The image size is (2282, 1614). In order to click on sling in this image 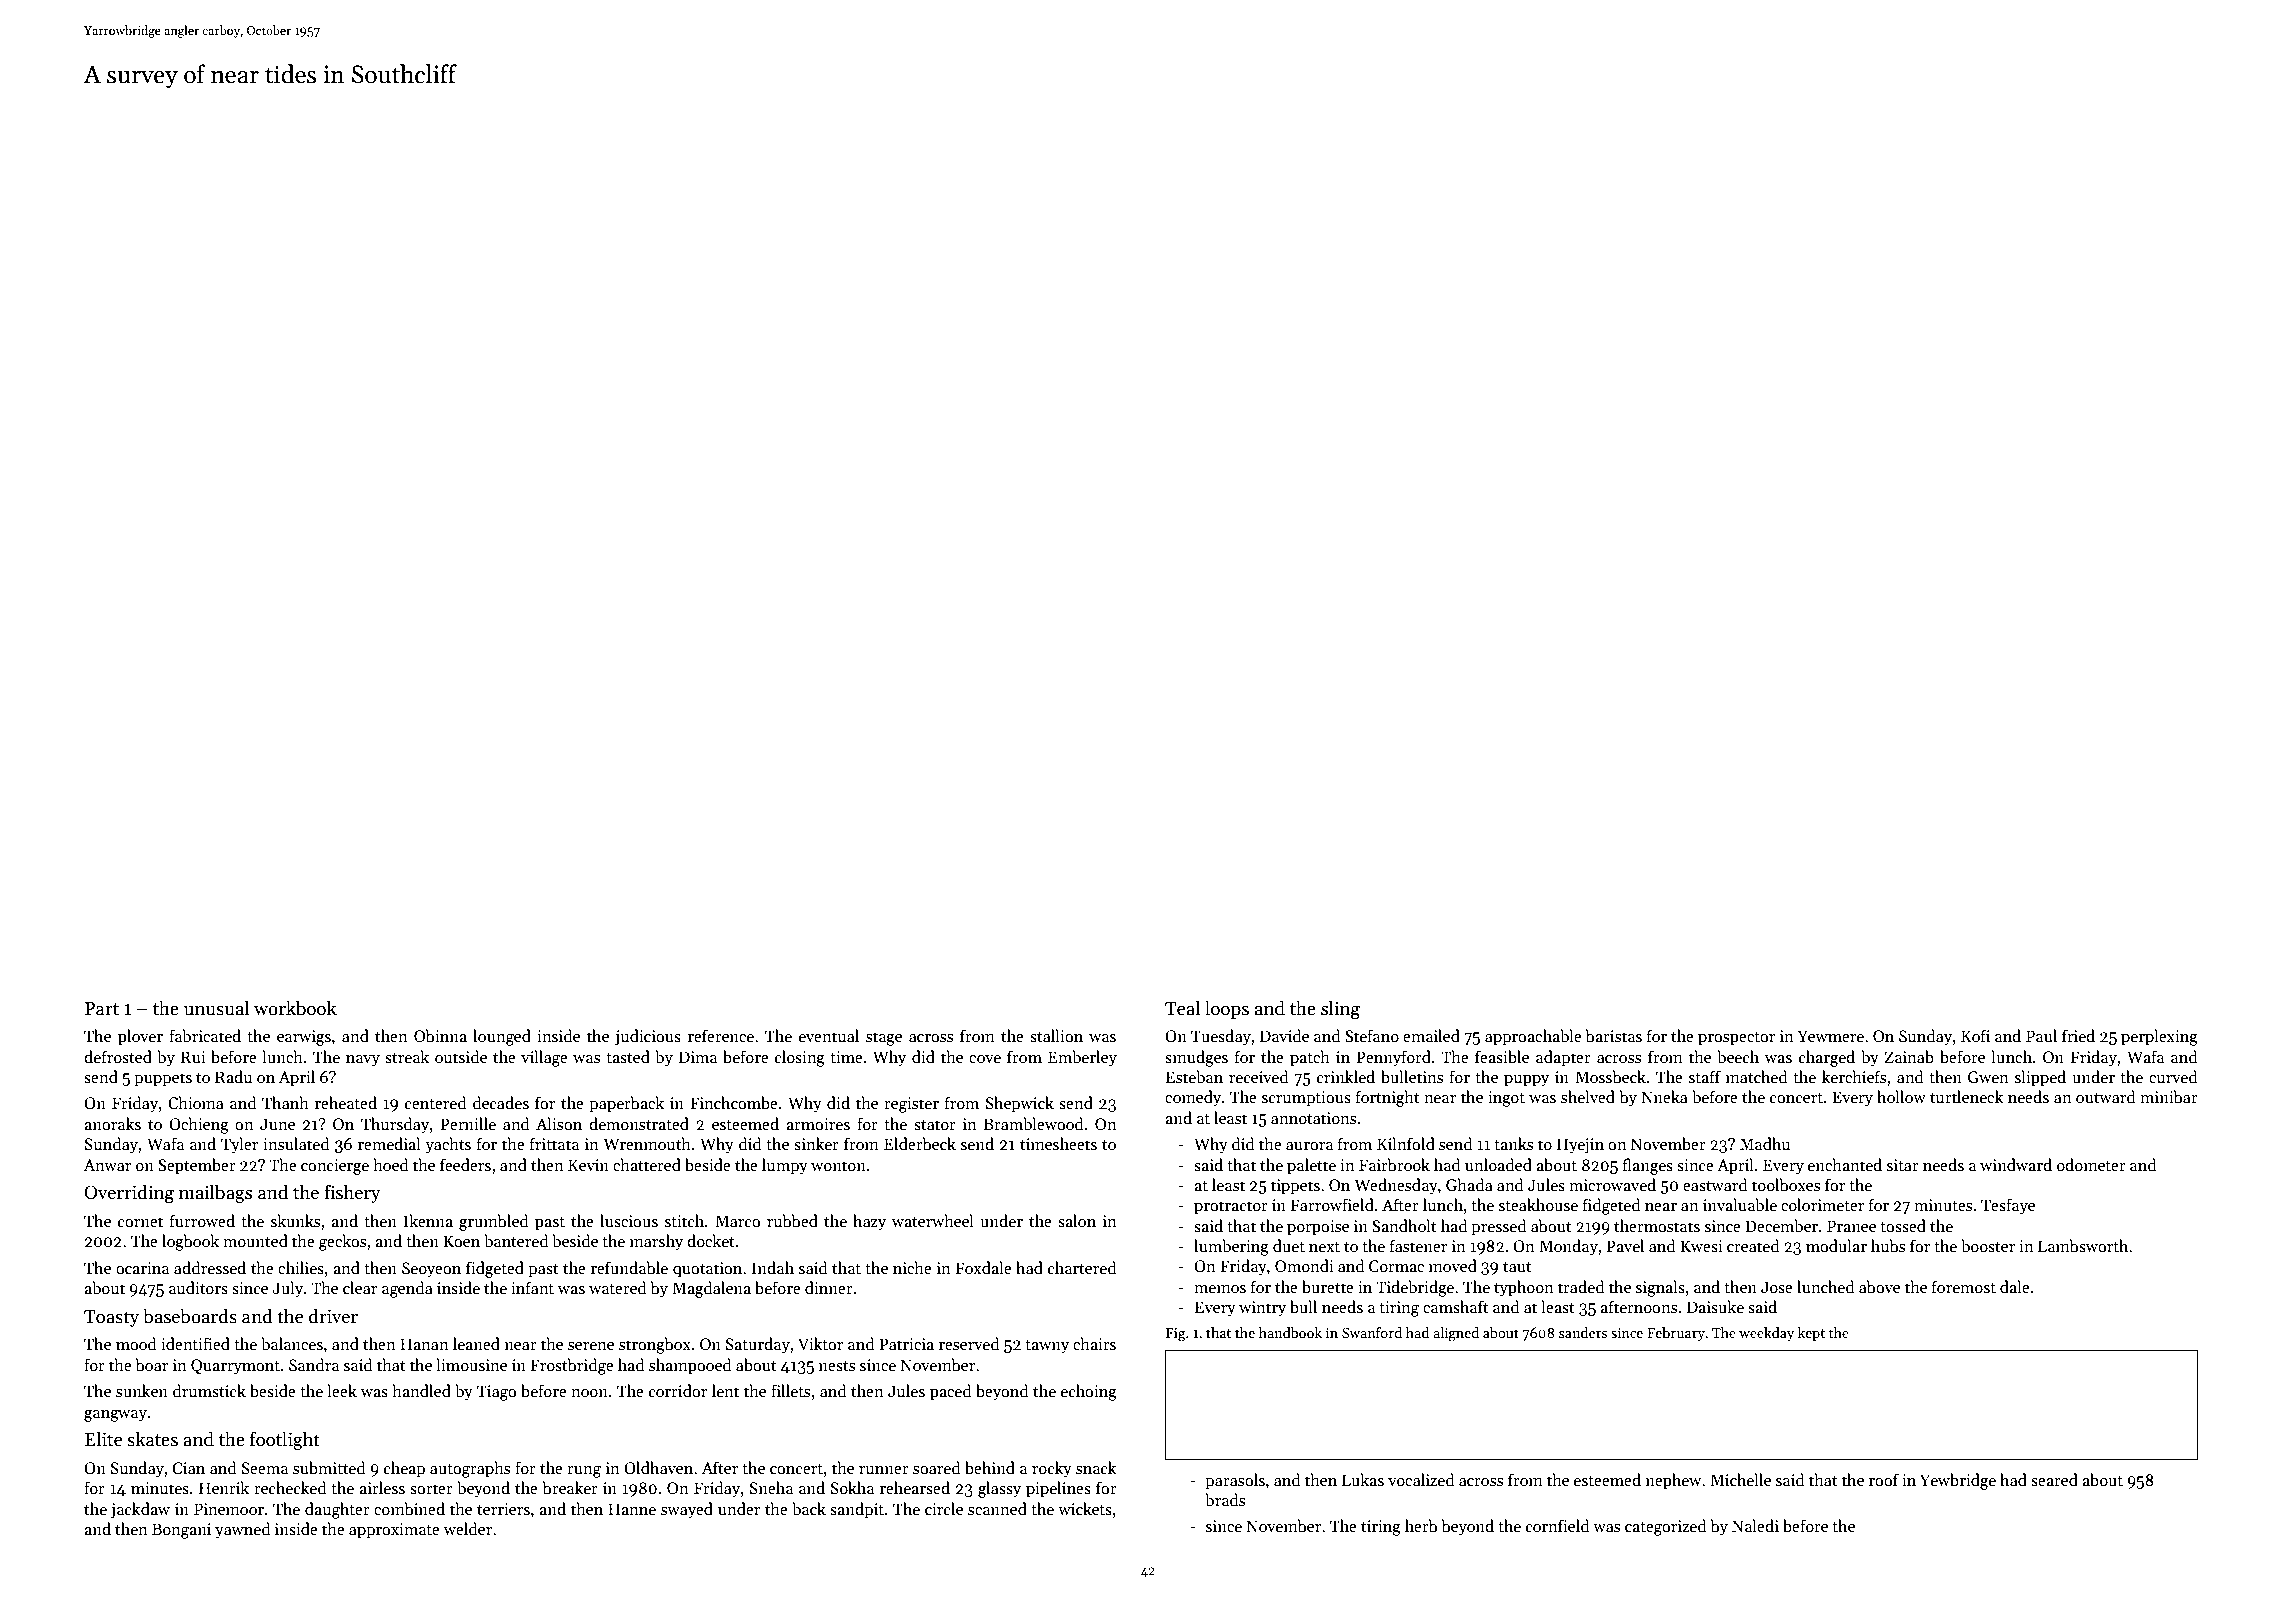, I will do `click(1340, 1010)`.
